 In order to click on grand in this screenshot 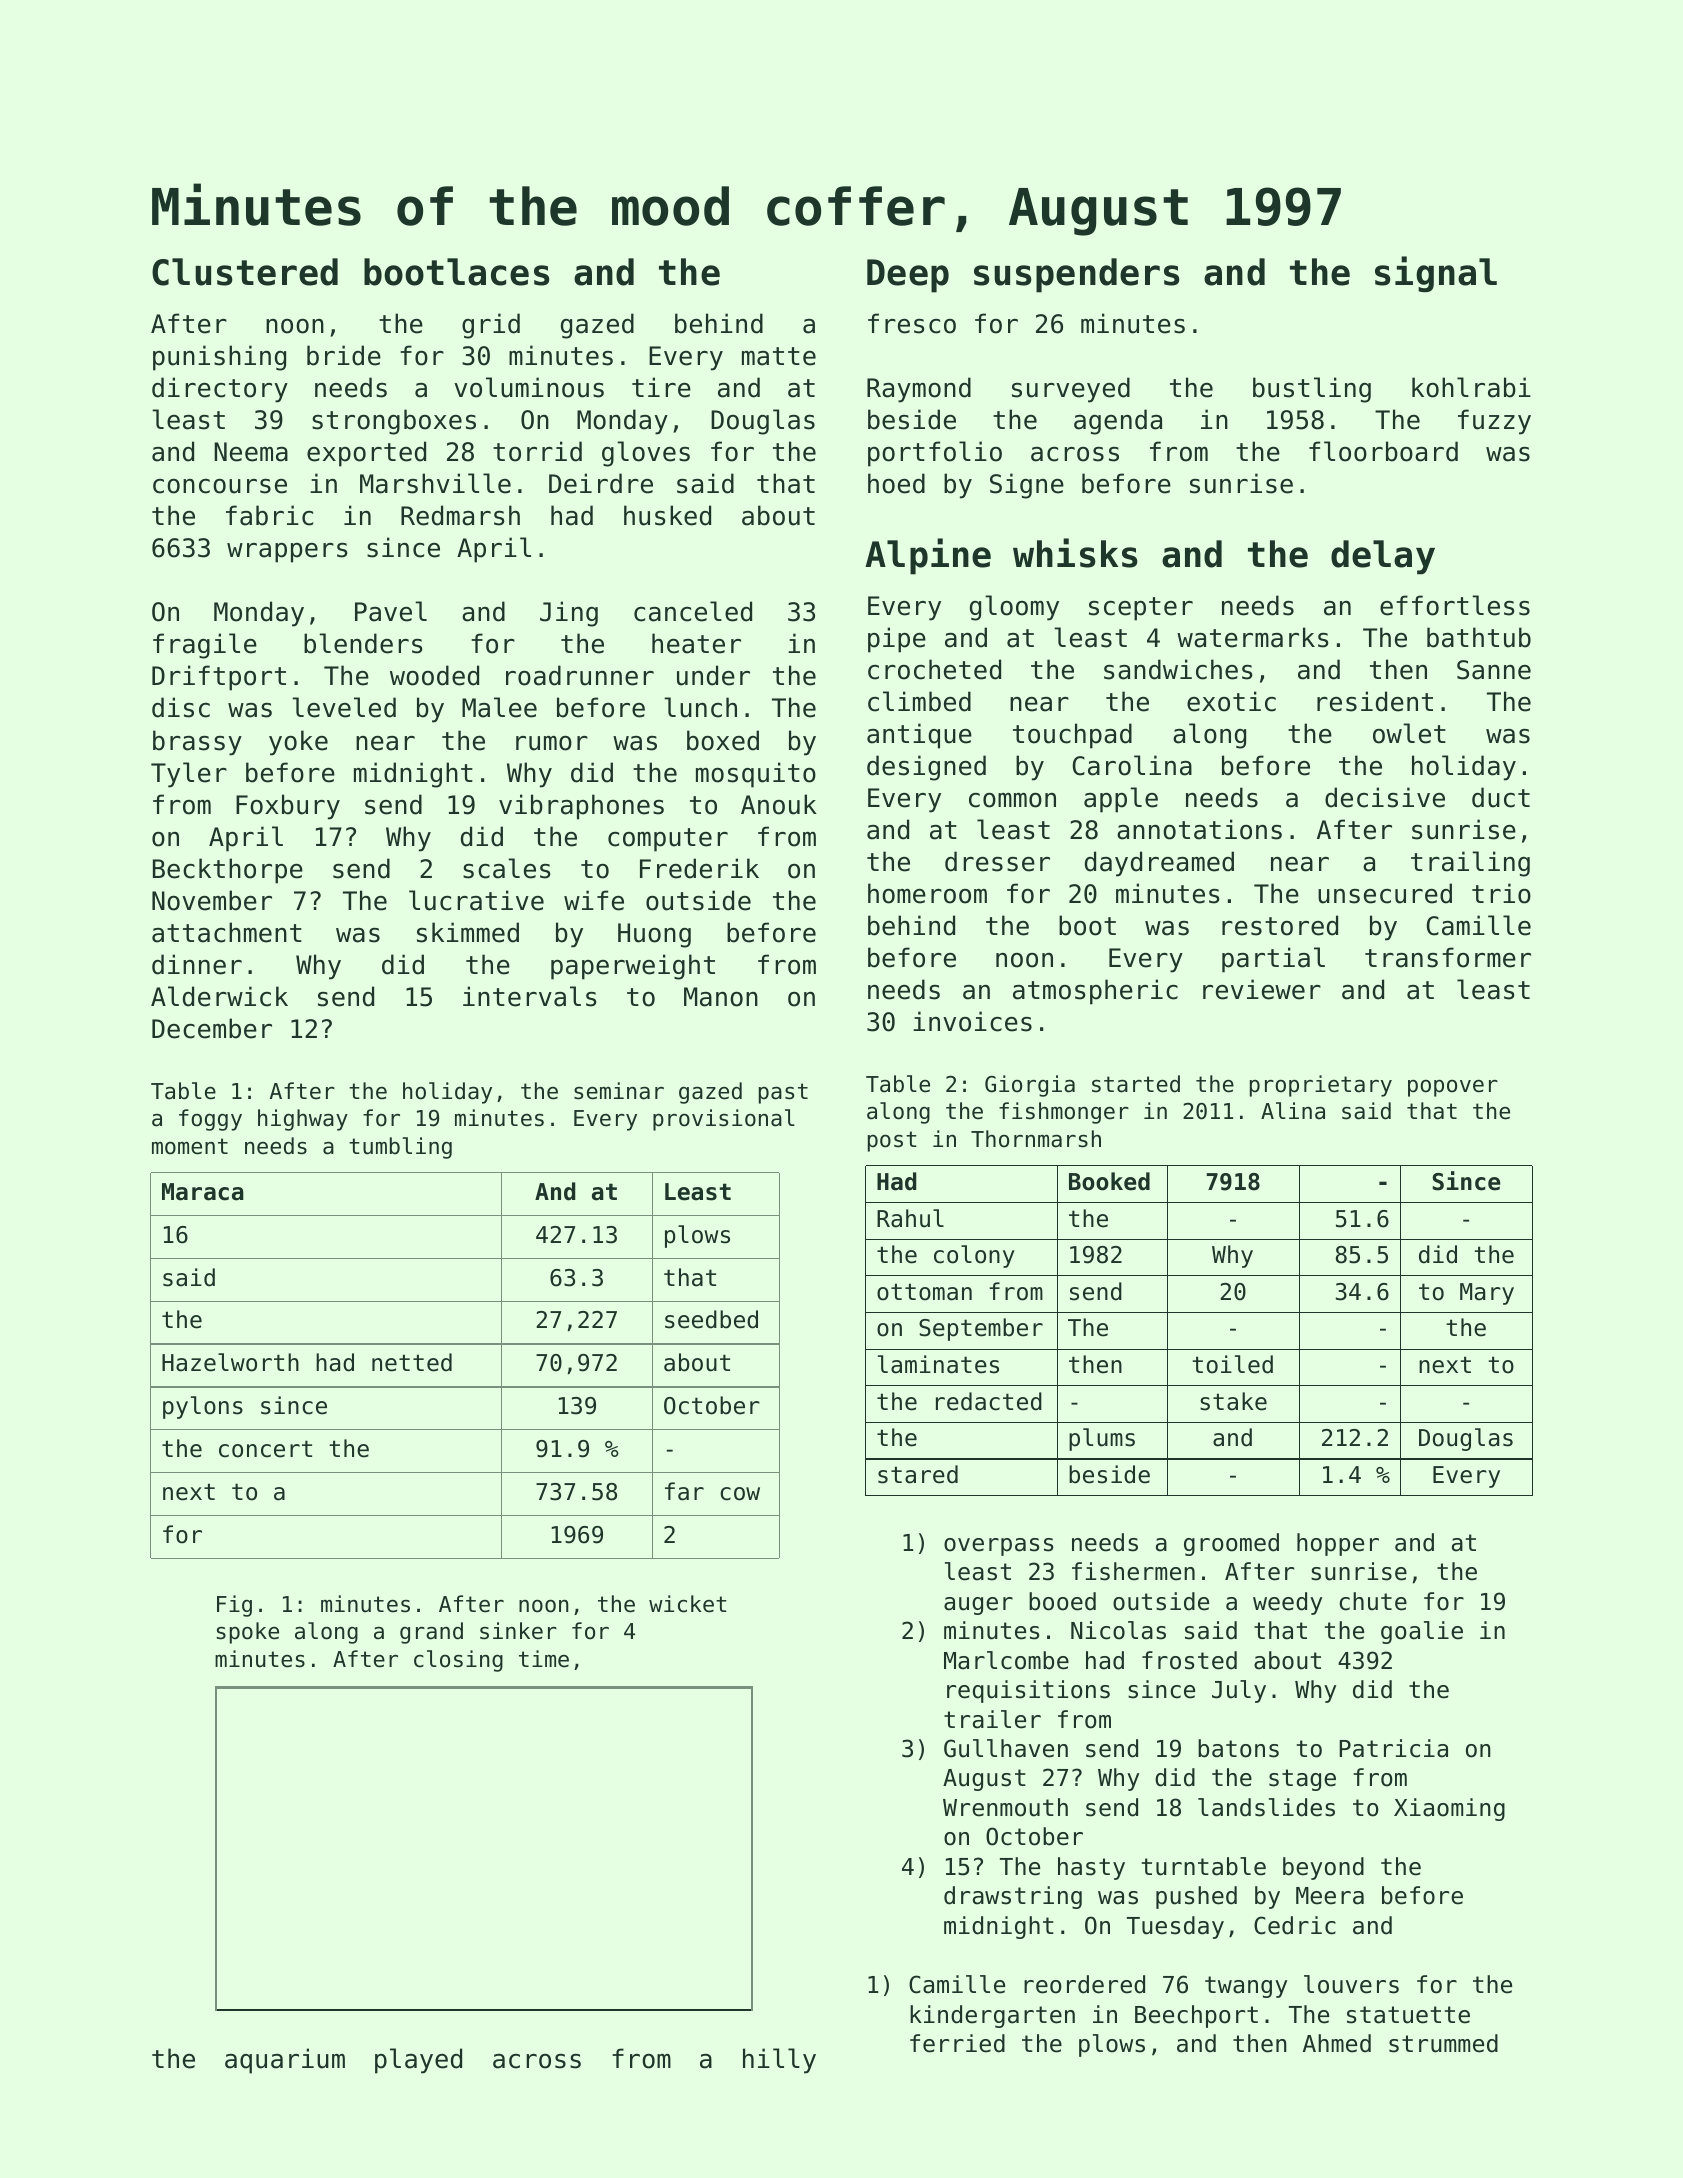, I will do `click(431, 1633)`.
